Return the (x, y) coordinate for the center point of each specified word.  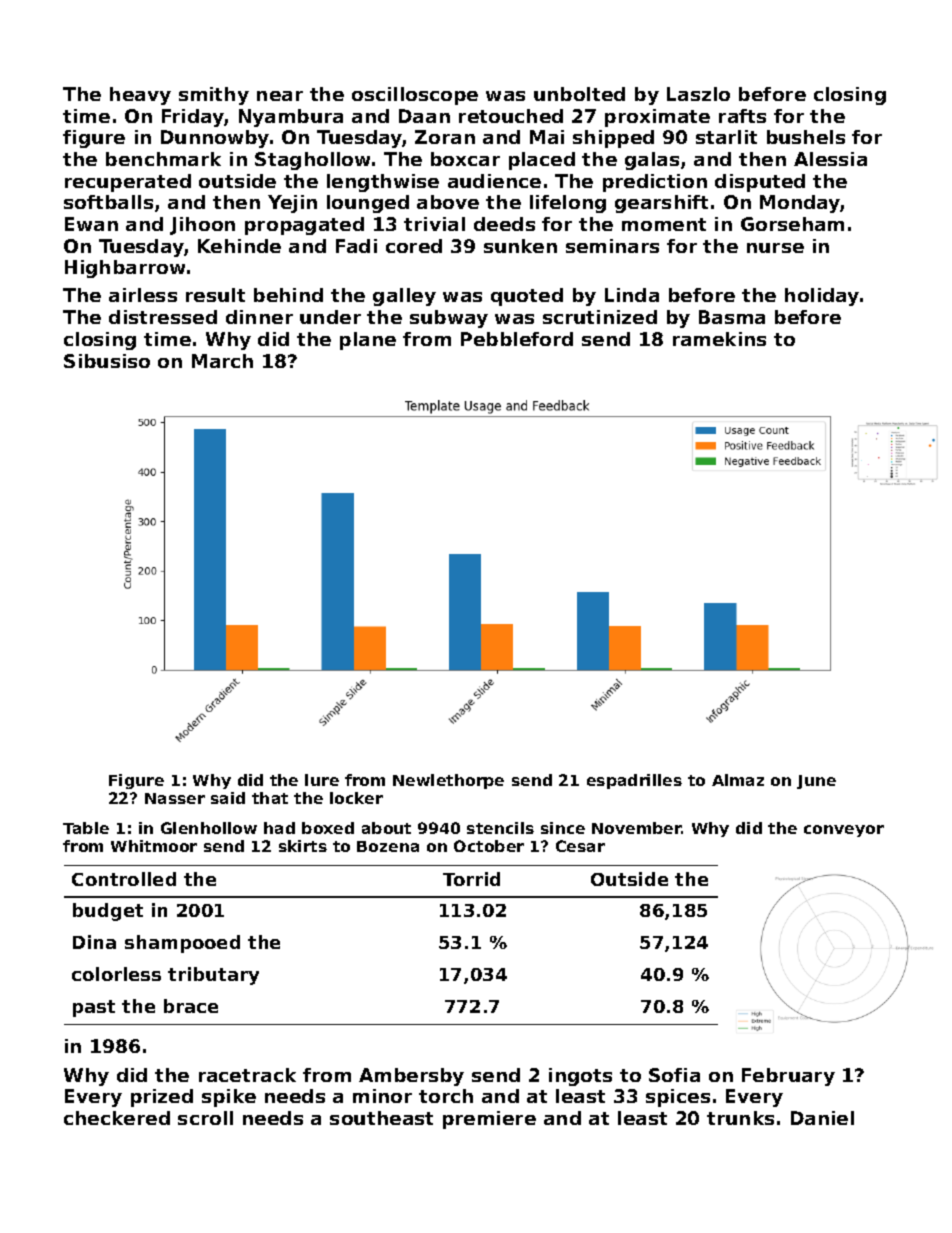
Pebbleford (517, 339)
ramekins (719, 339)
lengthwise (383, 183)
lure (322, 780)
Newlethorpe (448, 781)
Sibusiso (107, 361)
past (94, 1008)
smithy (214, 96)
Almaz (738, 780)
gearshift (661, 204)
